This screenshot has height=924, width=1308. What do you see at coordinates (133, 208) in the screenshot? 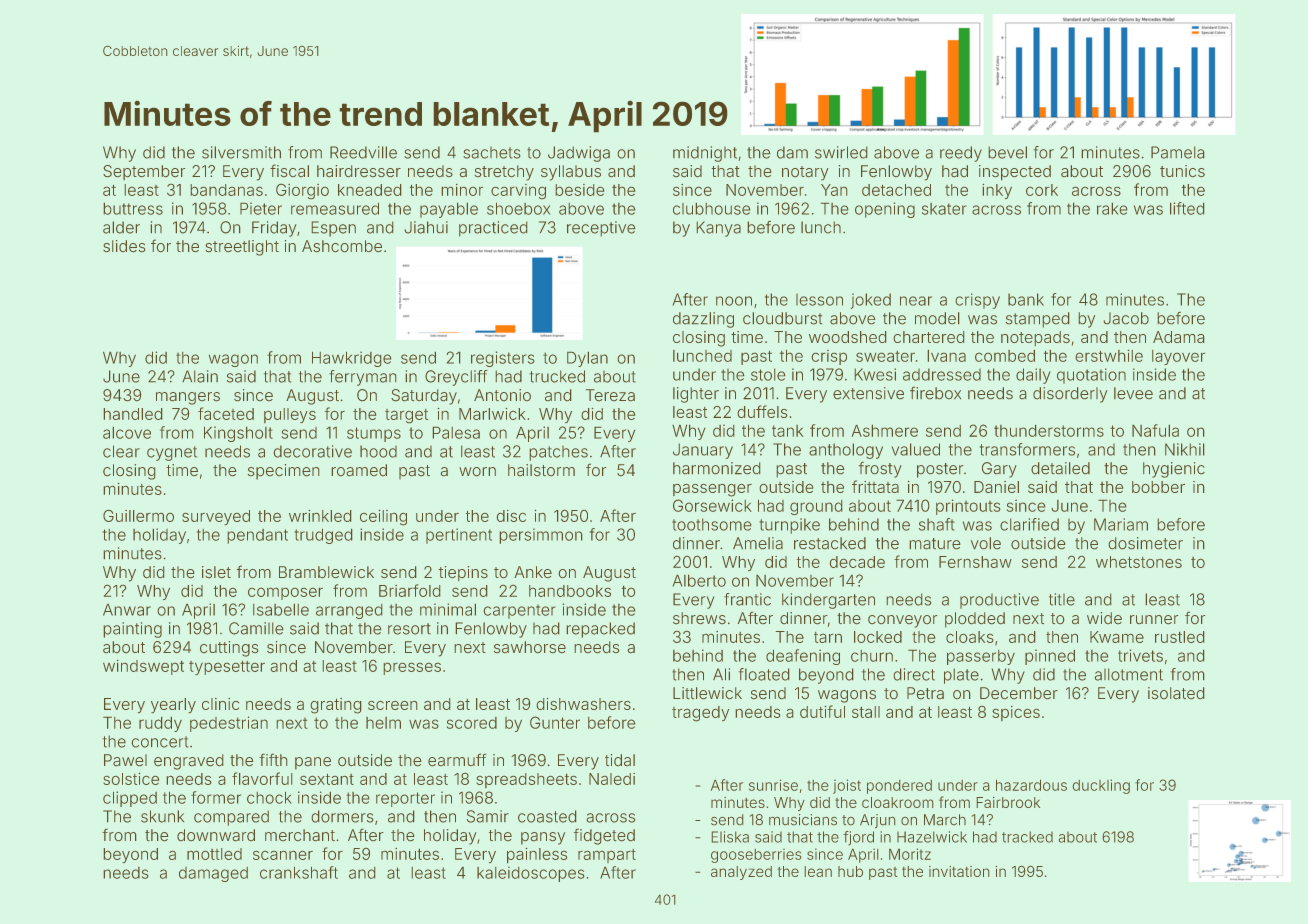
I see `buttress` at bounding box center [133, 208].
